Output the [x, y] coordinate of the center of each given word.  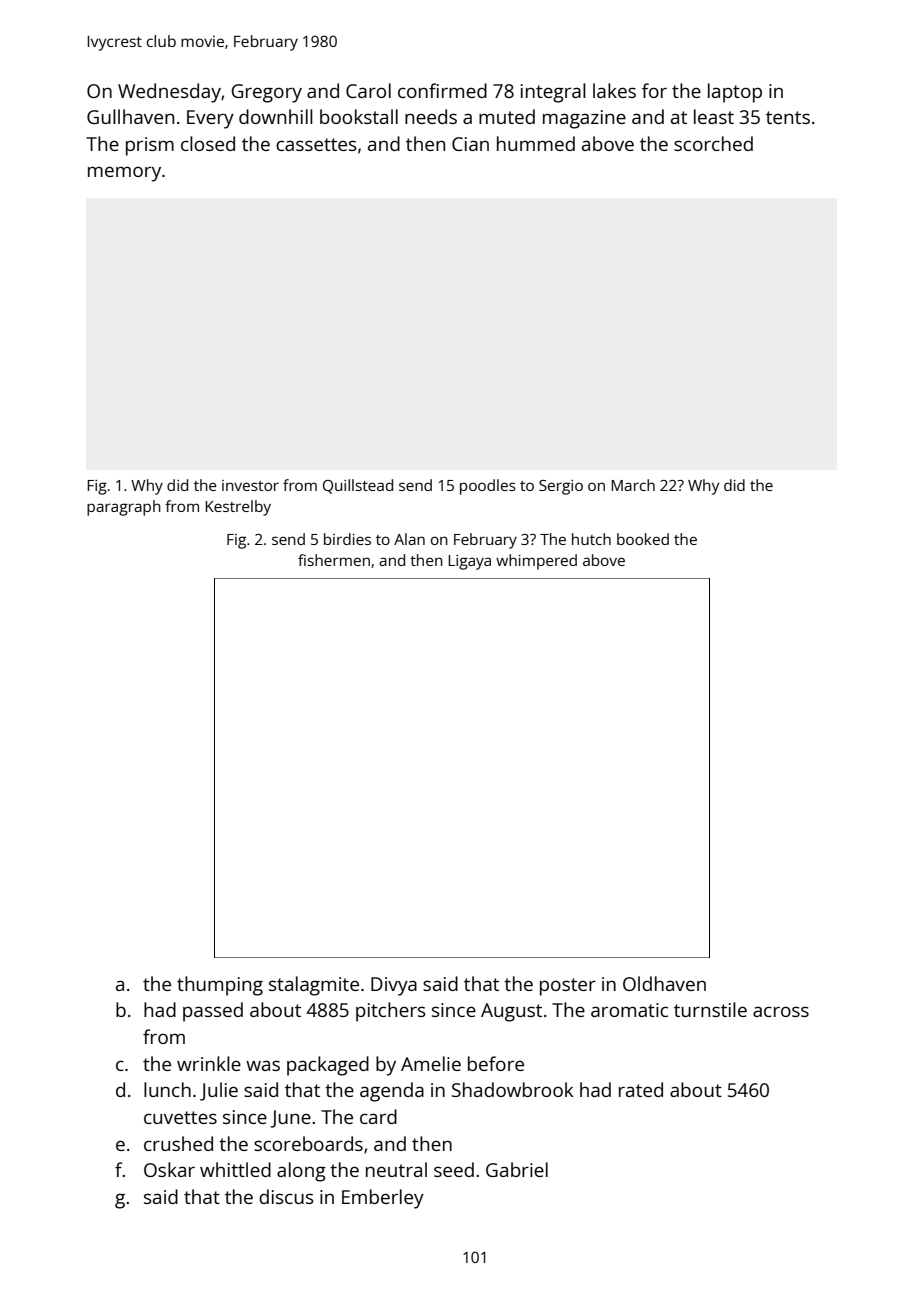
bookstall [359, 116]
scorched [713, 143]
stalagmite [314, 986]
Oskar [169, 1169]
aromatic [629, 1010]
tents [788, 117]
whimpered [536, 562]
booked [643, 539]
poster [568, 987]
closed [208, 143]
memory [124, 174]
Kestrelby [238, 508]
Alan [409, 539]
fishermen [334, 560]
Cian [470, 144]
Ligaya [469, 562]
